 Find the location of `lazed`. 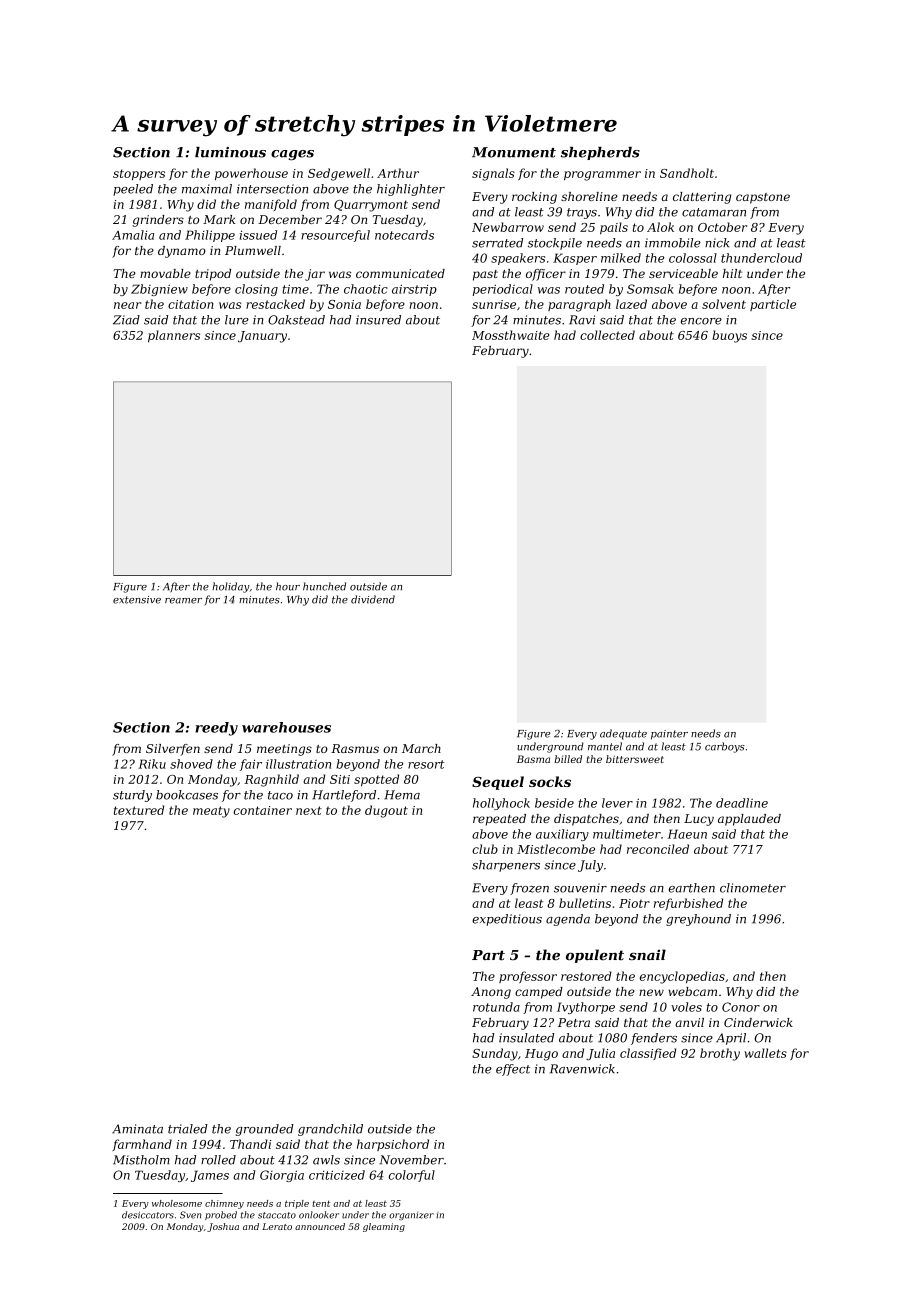

lazed is located at coordinates (631, 304).
